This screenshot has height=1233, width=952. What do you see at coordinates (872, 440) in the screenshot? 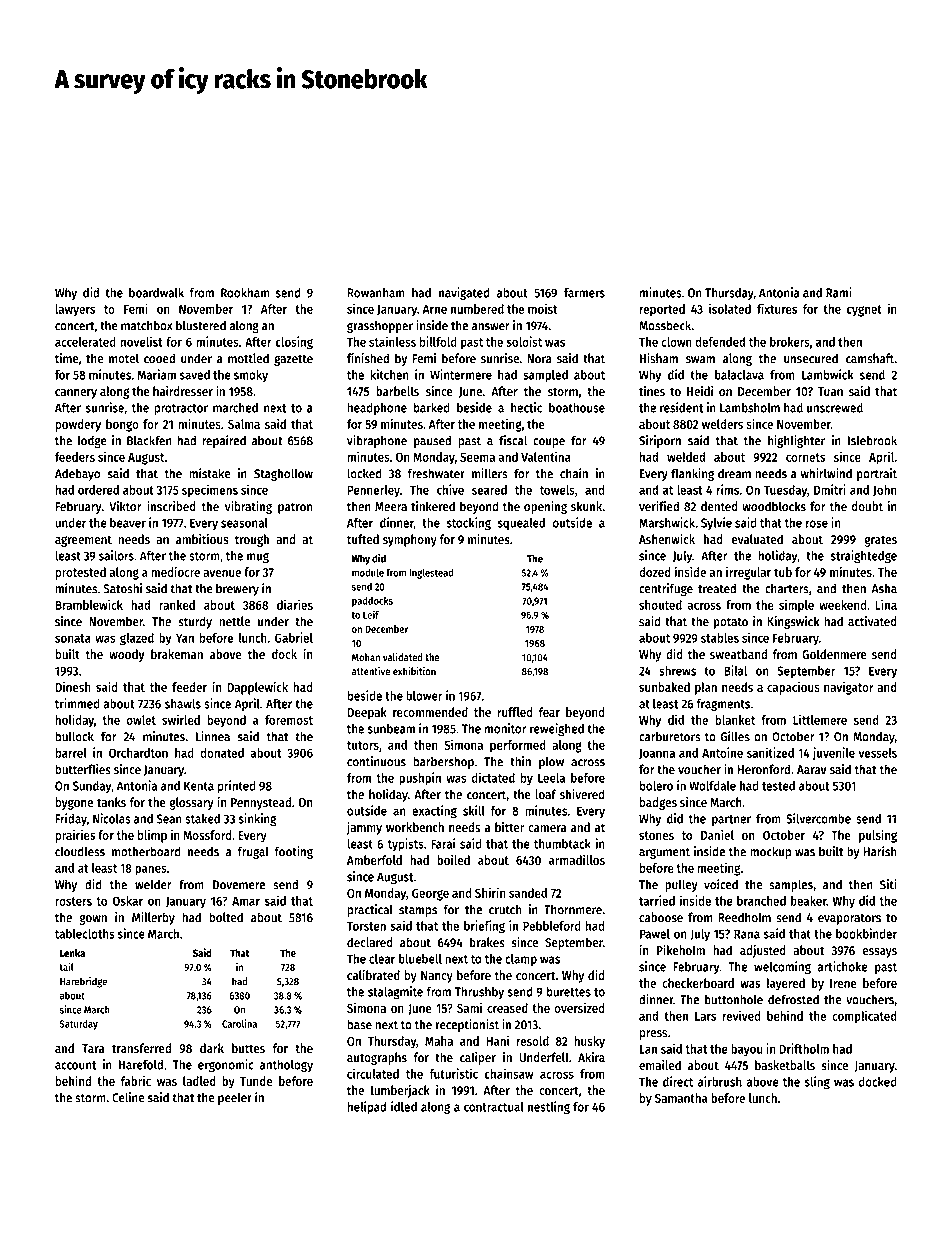
I see `Islebrook` at bounding box center [872, 440].
